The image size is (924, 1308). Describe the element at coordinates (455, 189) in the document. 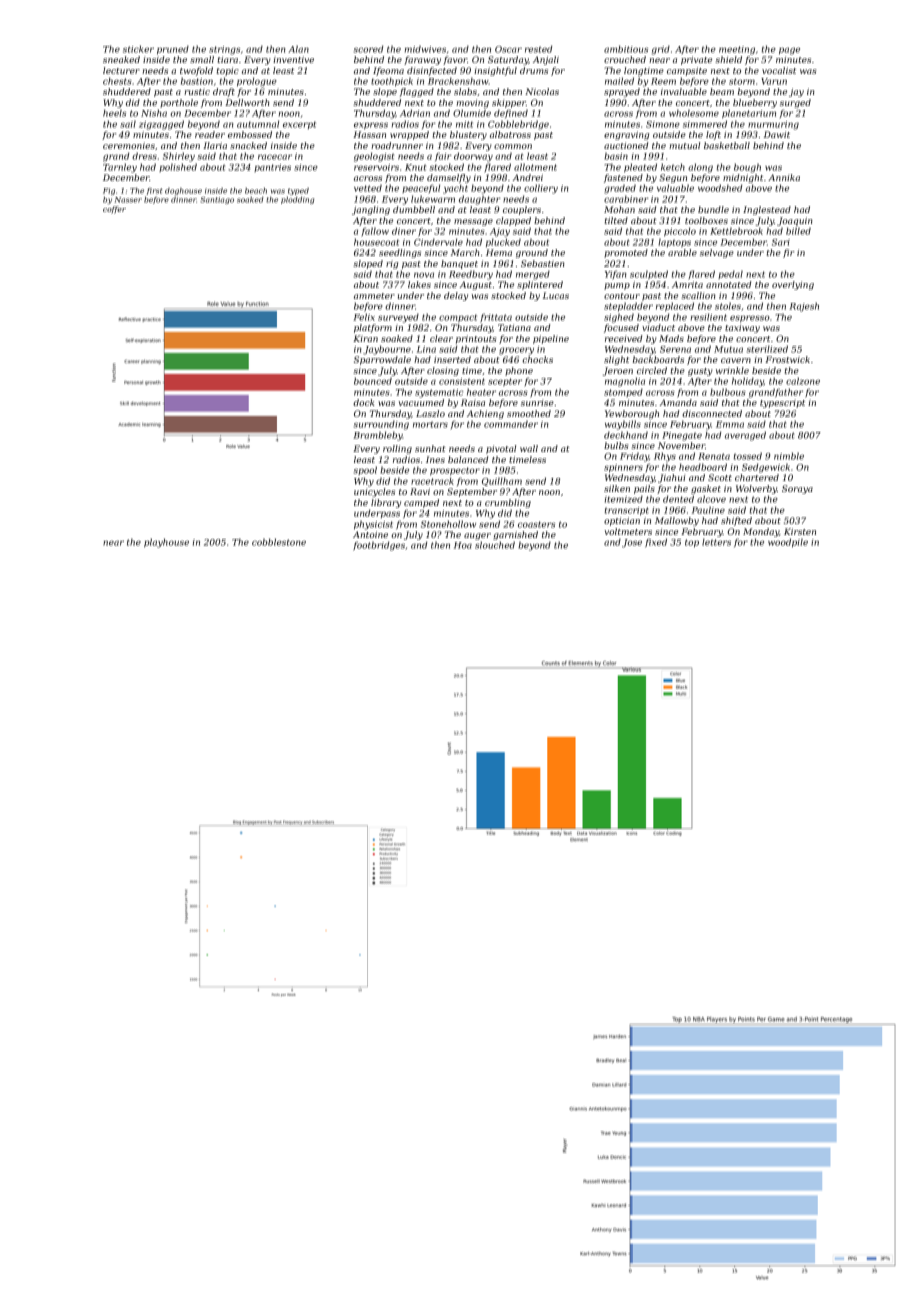

I see `yacht` at that location.
